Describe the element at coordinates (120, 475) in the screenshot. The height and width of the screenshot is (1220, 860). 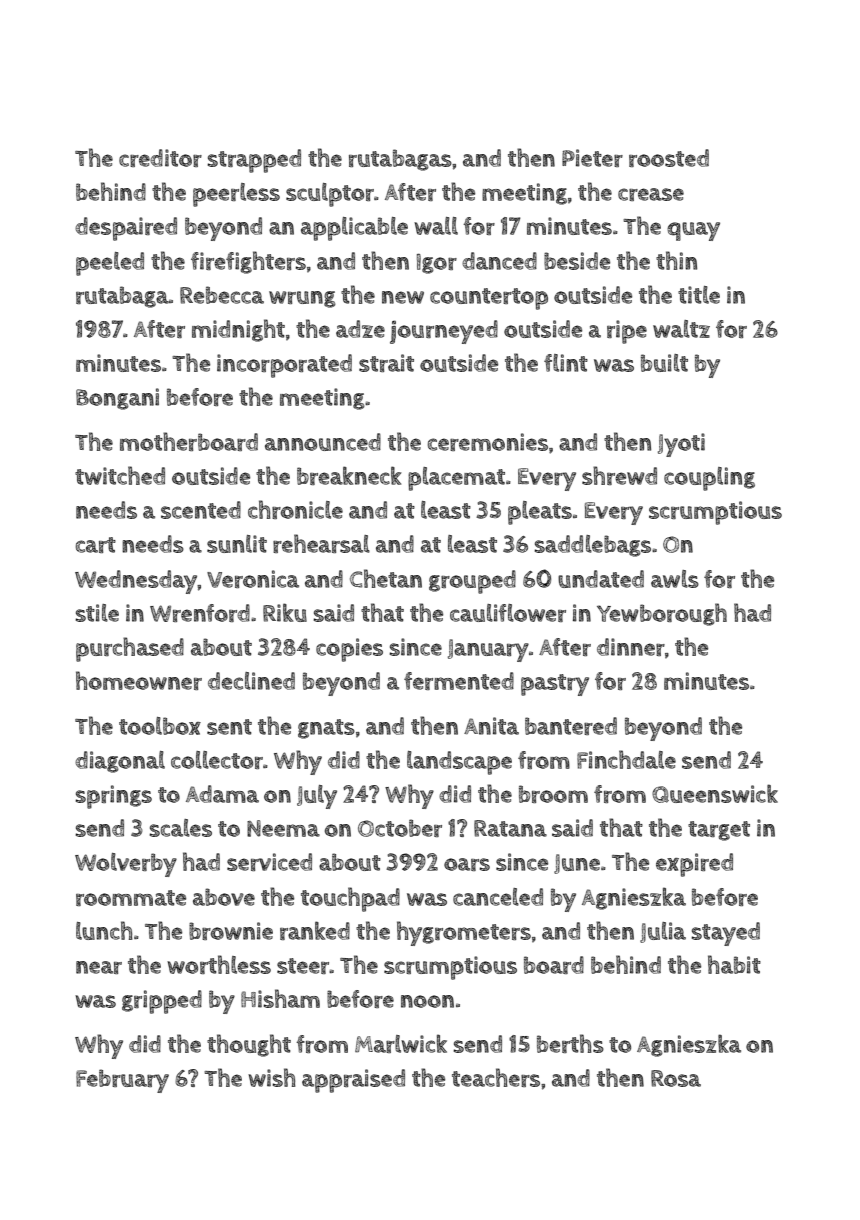
I see `twitched` at that location.
